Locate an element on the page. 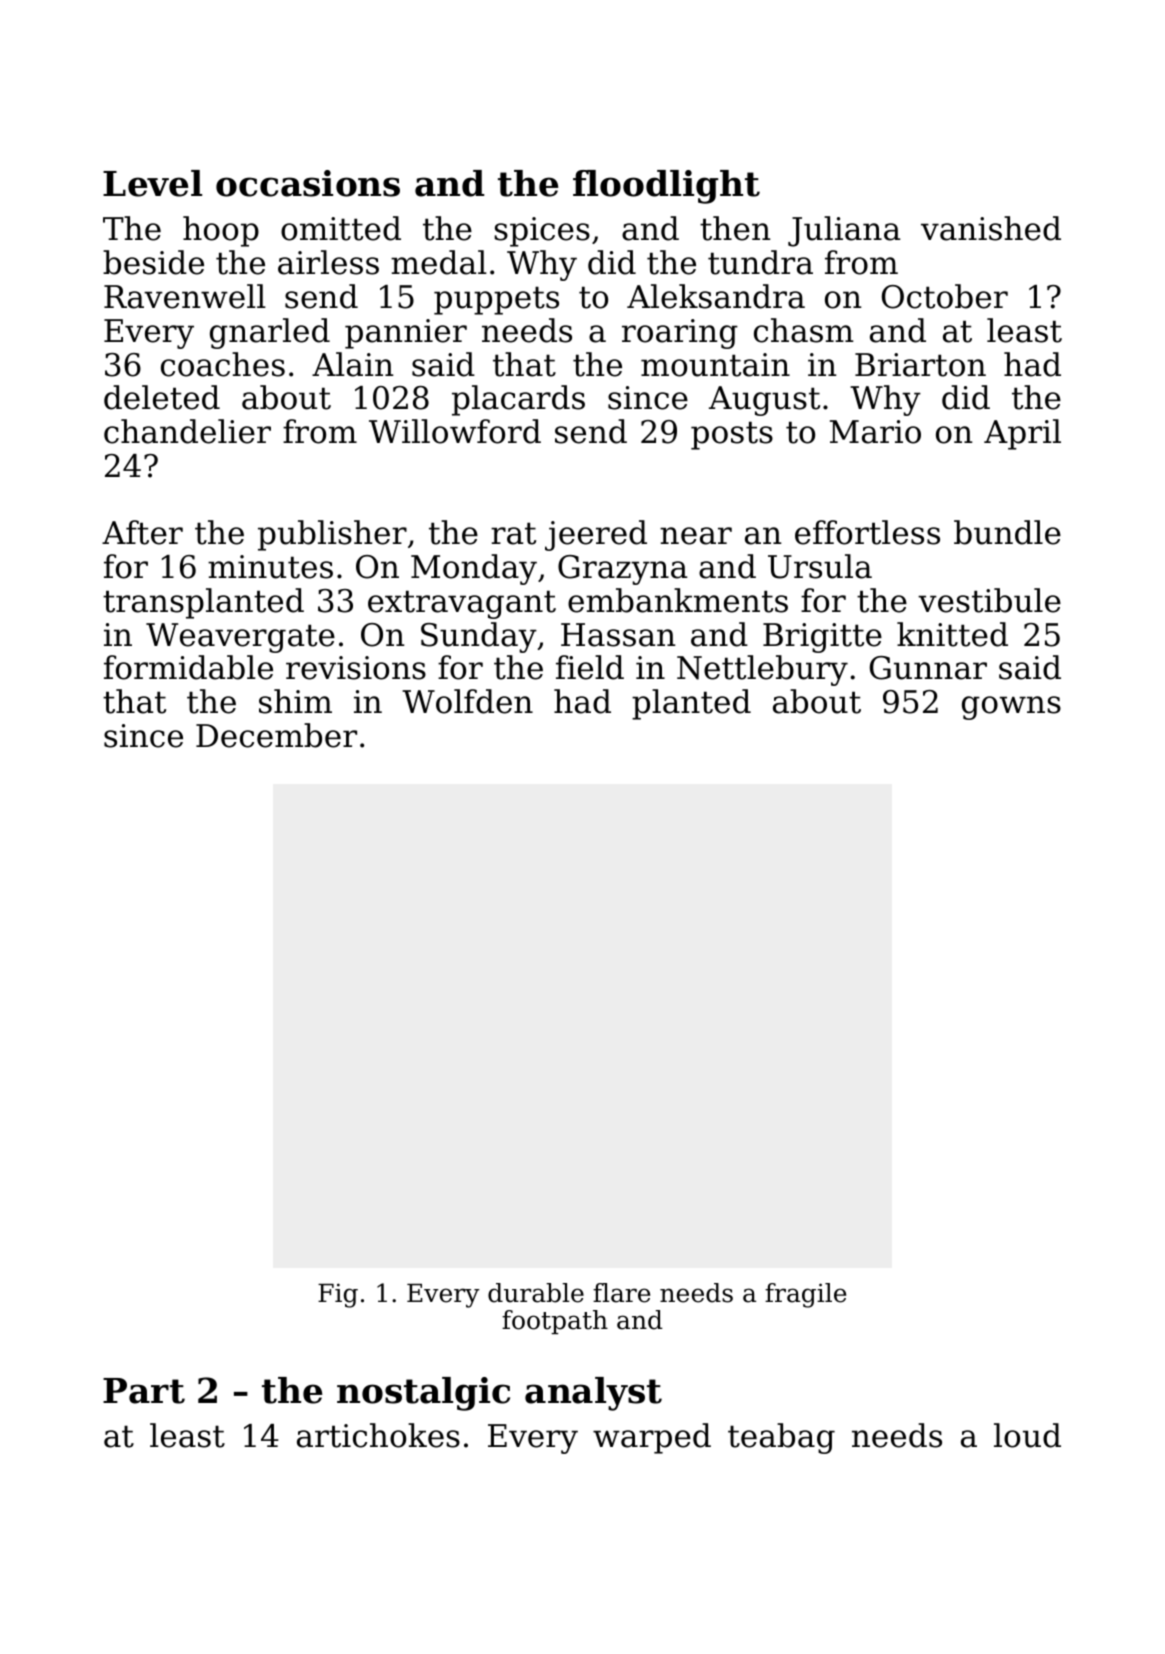  fragile is located at coordinates (805, 1295).
